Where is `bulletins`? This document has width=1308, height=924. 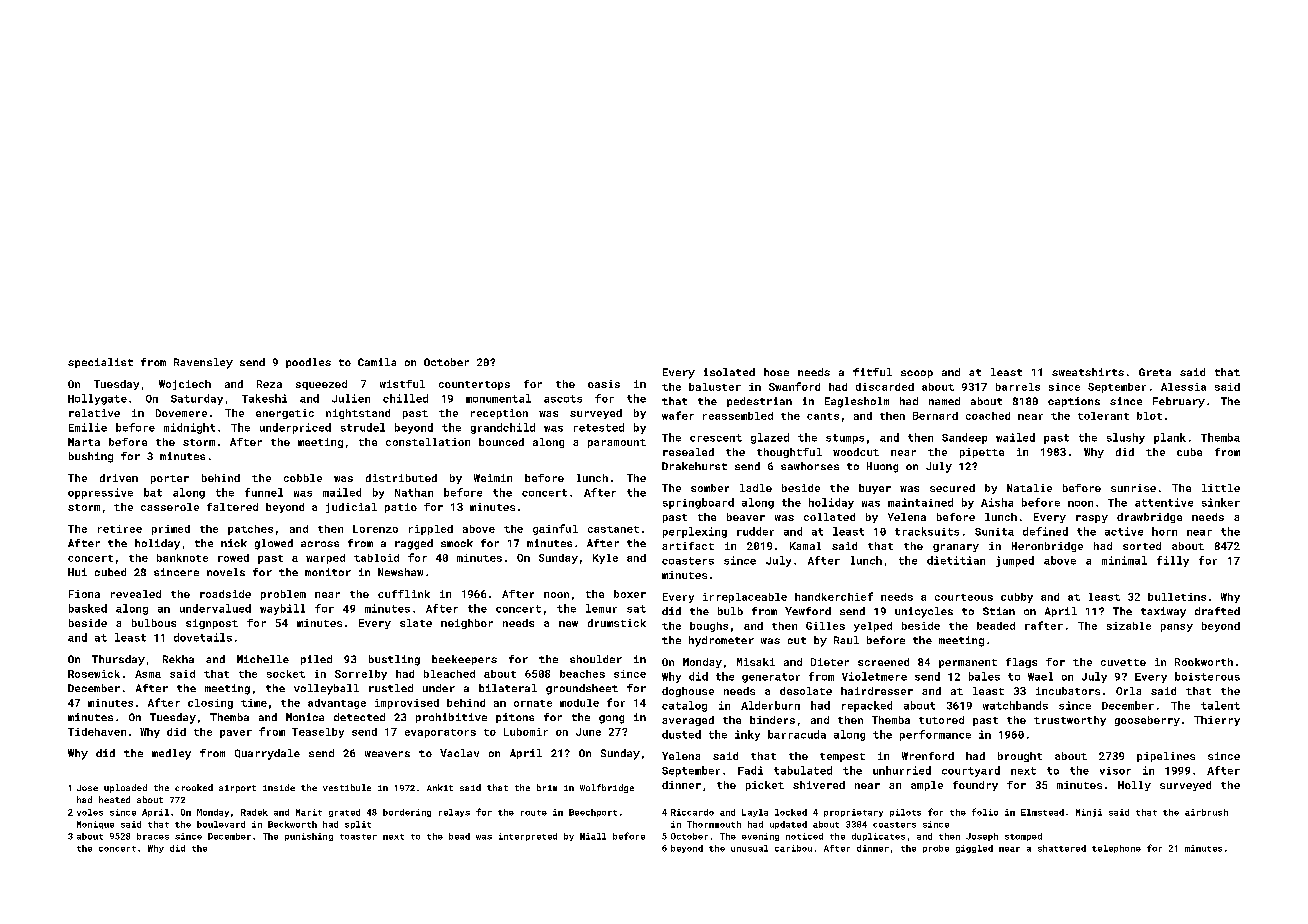 bulletins is located at coordinates (1177, 597).
